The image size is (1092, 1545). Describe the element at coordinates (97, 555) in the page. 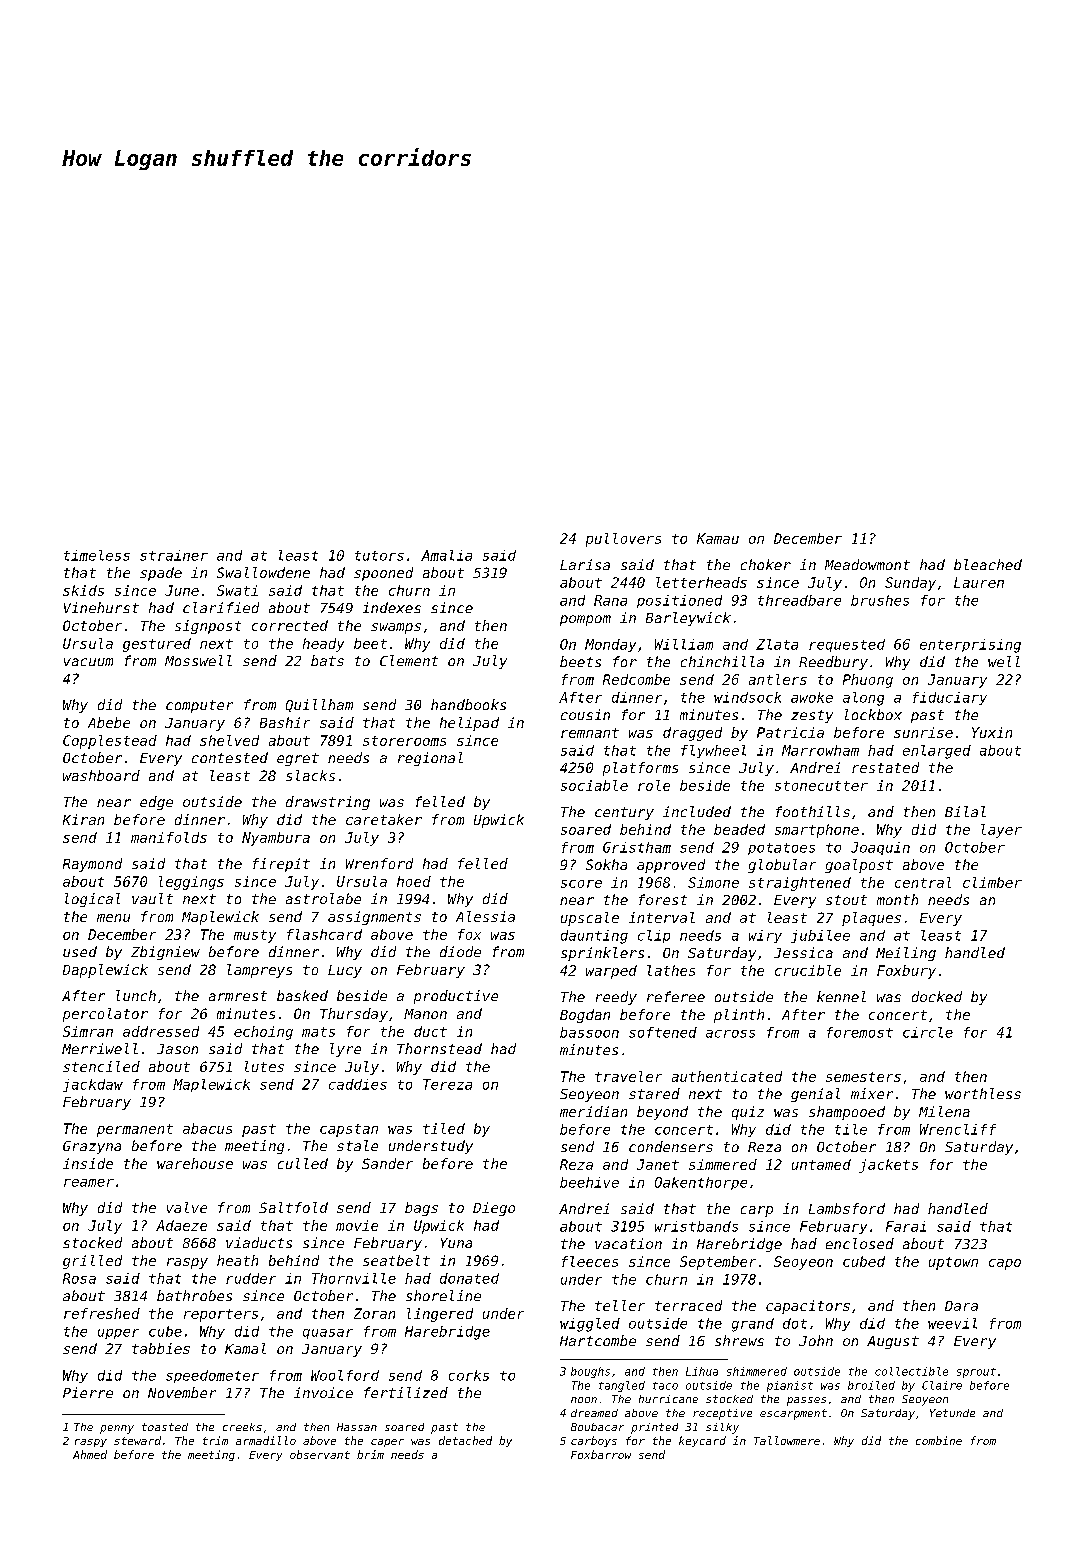

I see `timeless` at that location.
